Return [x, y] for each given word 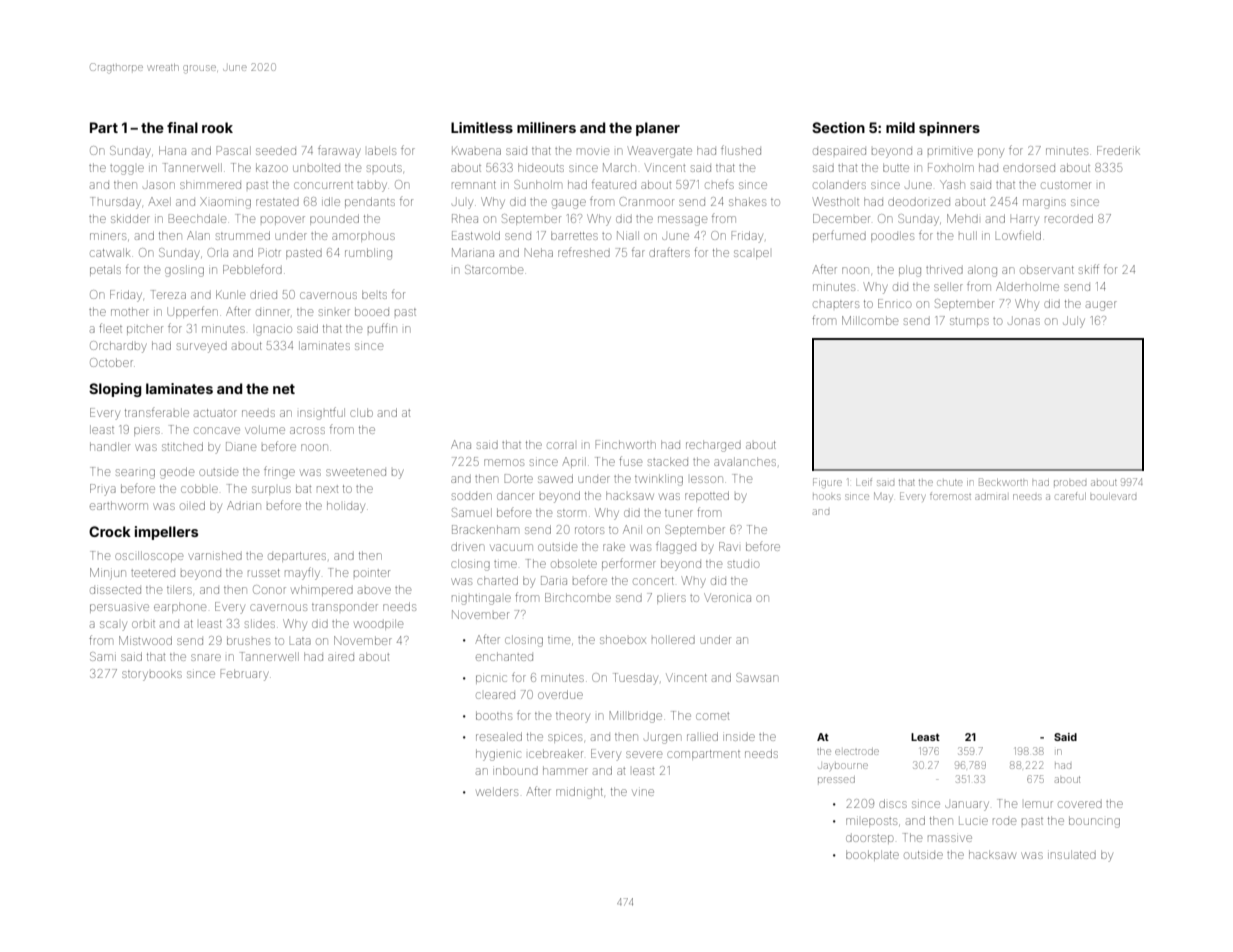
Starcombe [494, 269]
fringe [279, 472]
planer [658, 129]
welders [497, 791]
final [182, 127]
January [967, 806]
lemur [1039, 804]
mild [900, 127]
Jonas [1024, 321]
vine [643, 792]
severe [644, 754]
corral [560, 445]
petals [105, 270]
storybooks [152, 675]
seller [948, 286]
